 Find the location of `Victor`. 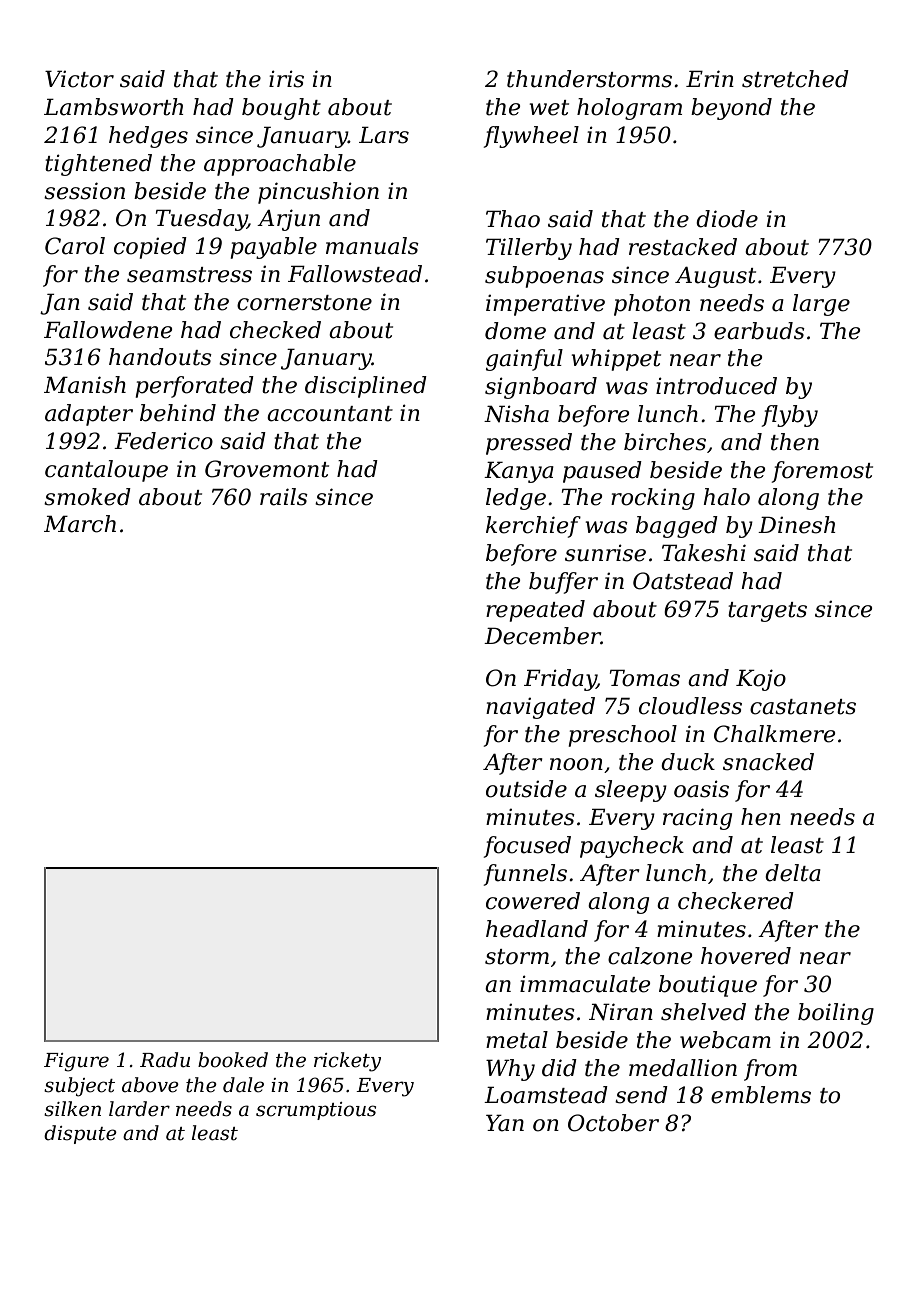

Victor is located at coordinates (79, 79).
